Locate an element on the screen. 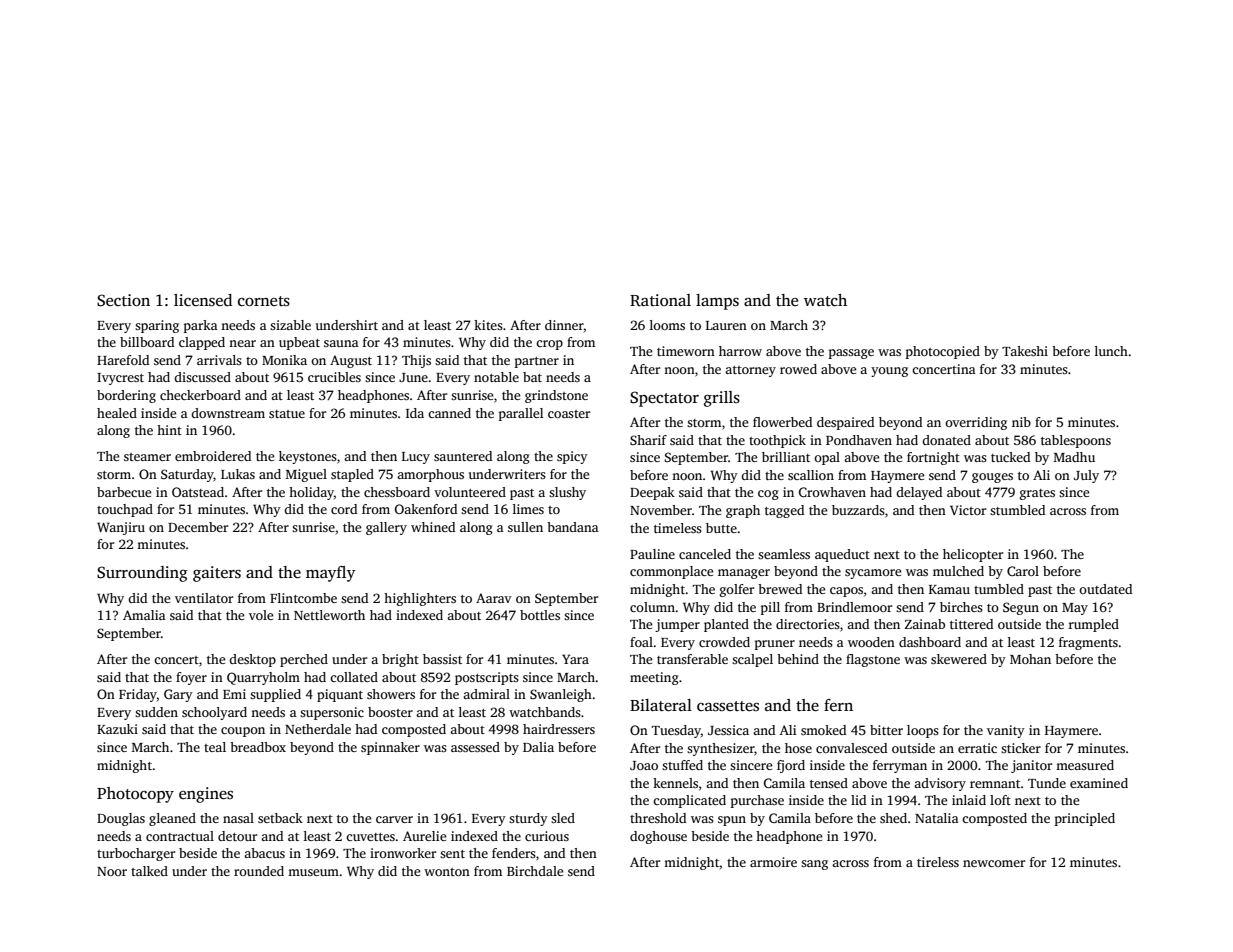  Rational is located at coordinates (660, 300).
